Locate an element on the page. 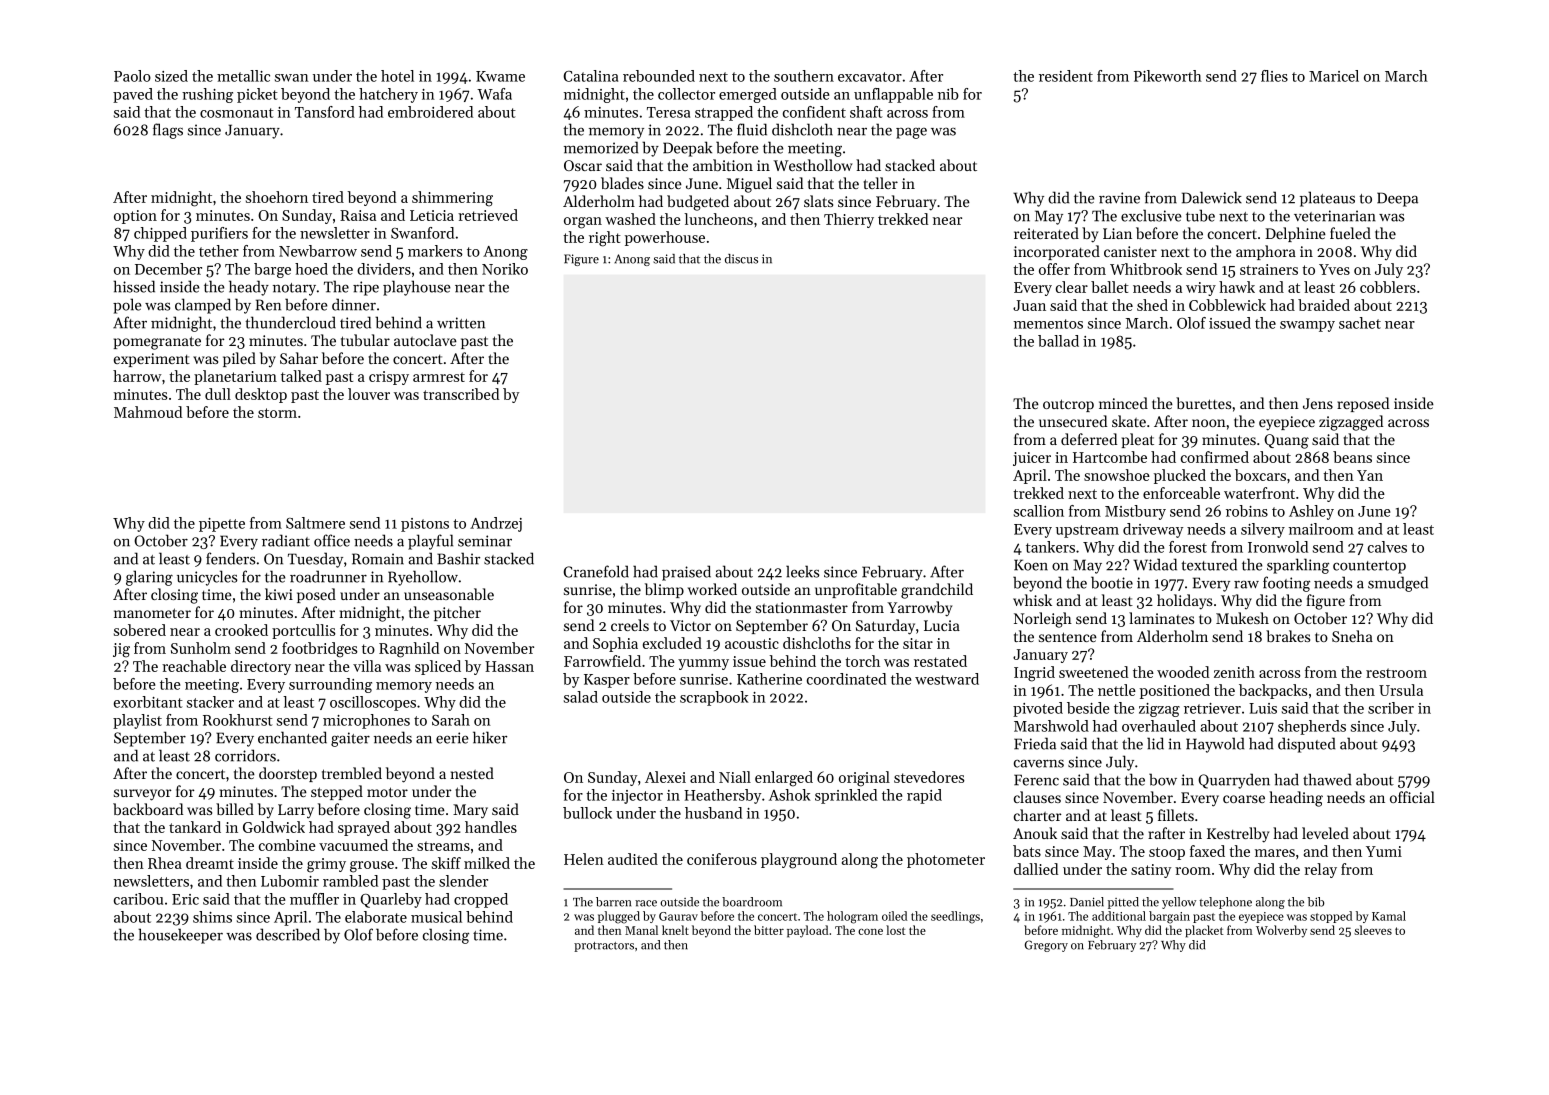 The width and height of the page is (1549, 1095). cone is located at coordinates (870, 932).
